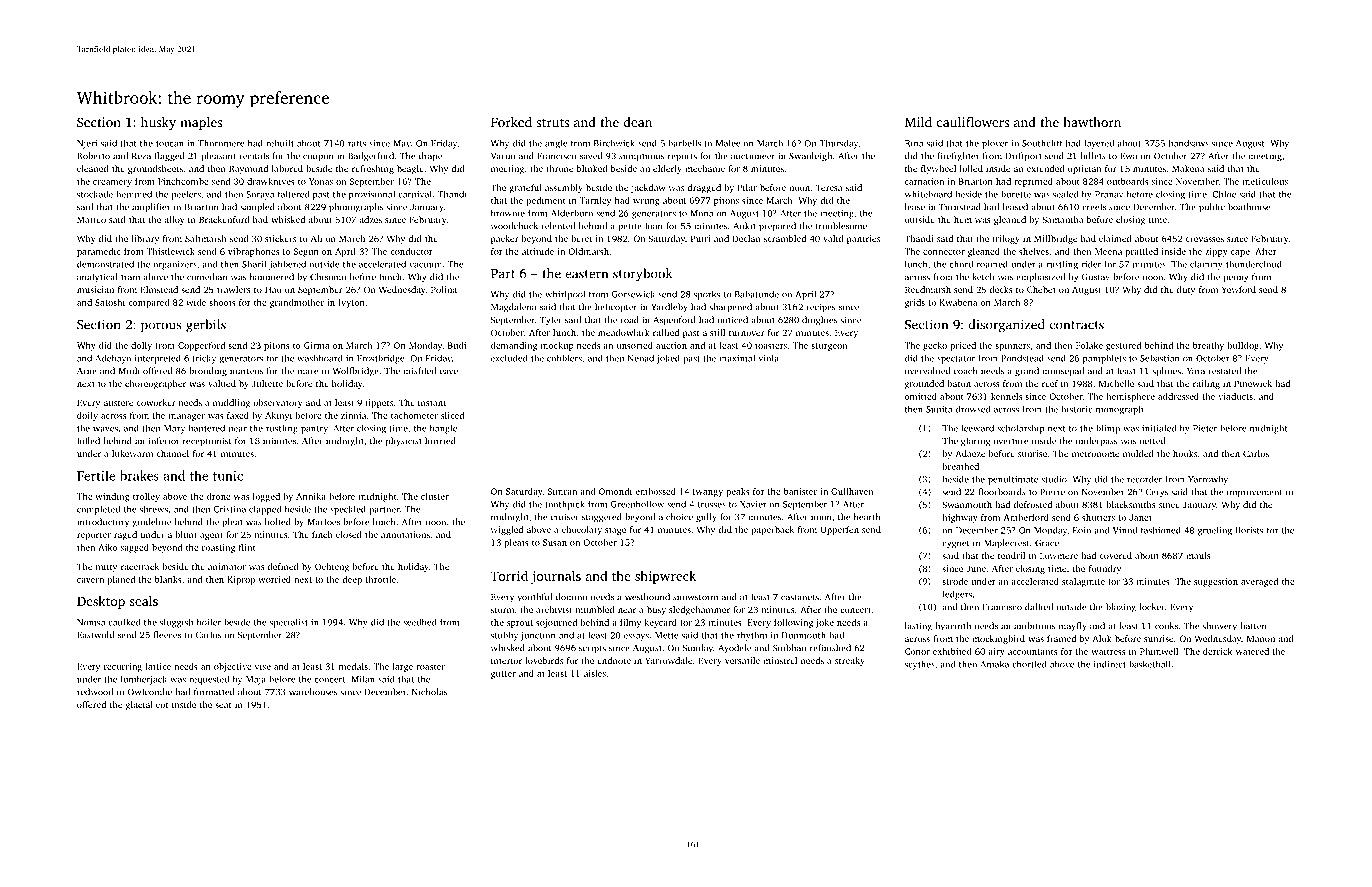 The height and width of the page is (887, 1372). What do you see at coordinates (595, 673) in the page?
I see `aisles` at bounding box center [595, 673].
